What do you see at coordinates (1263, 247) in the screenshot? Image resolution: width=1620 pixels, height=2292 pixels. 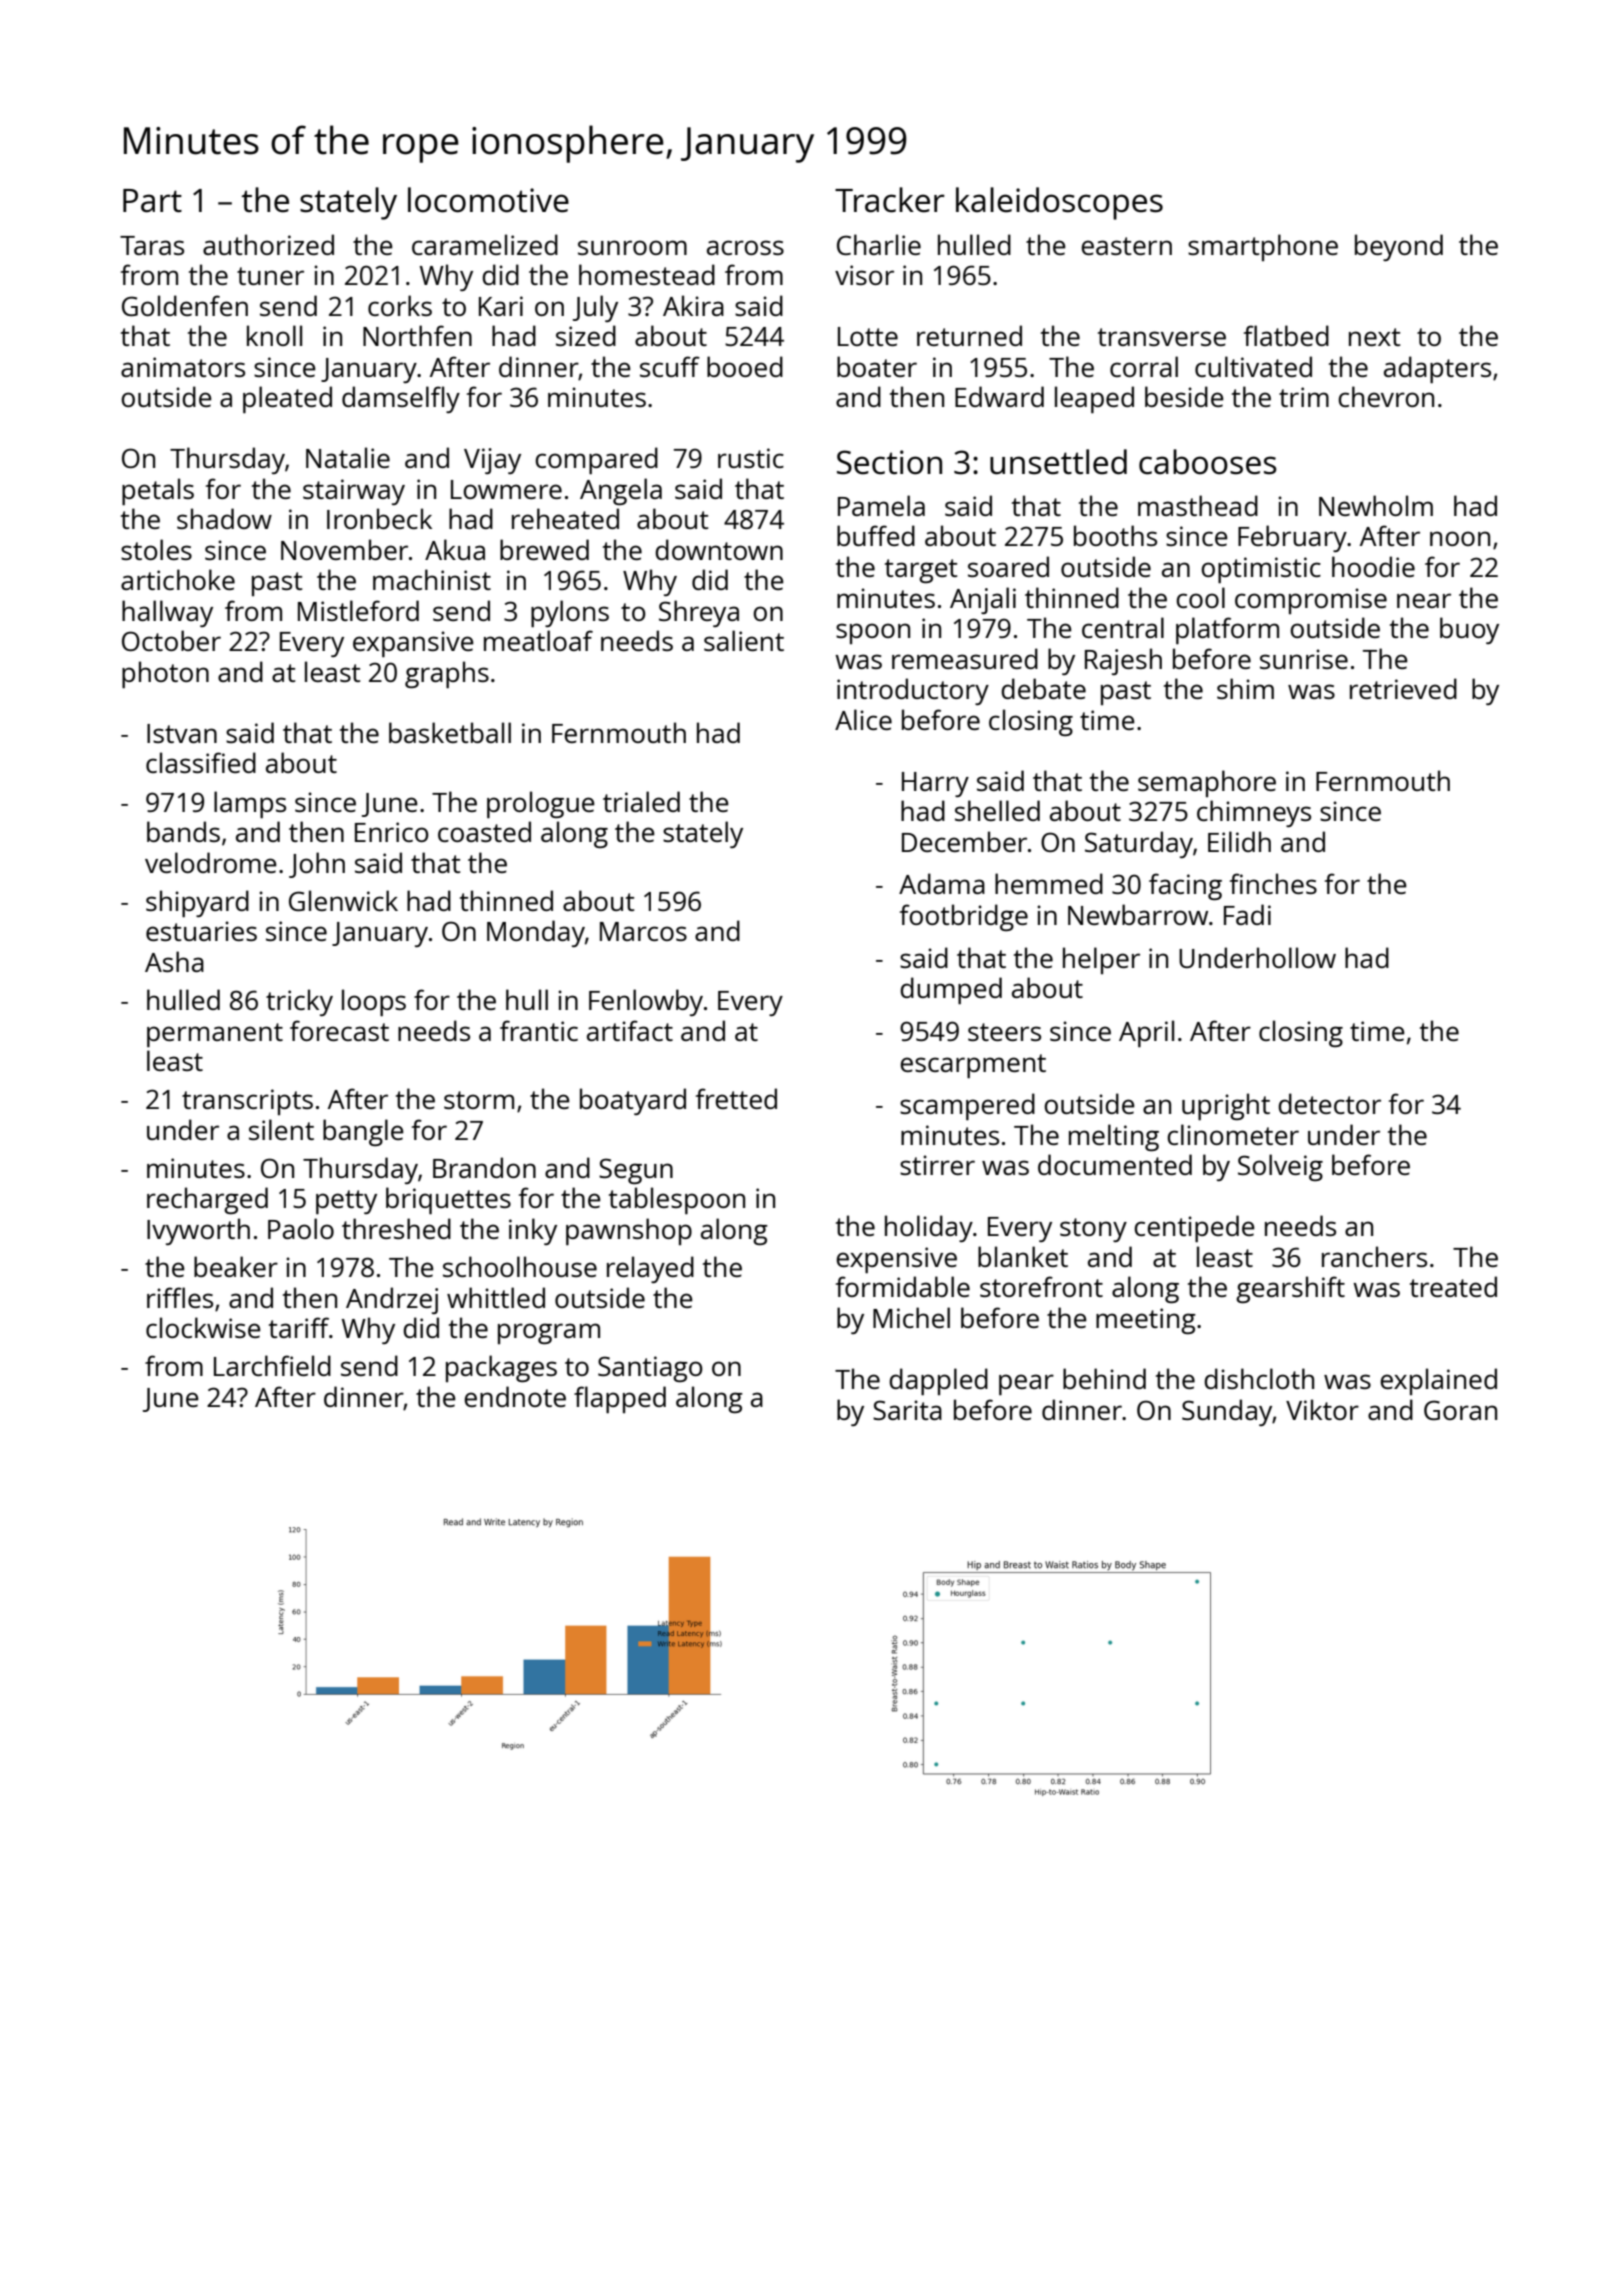 I see `smartphone` at bounding box center [1263, 247].
